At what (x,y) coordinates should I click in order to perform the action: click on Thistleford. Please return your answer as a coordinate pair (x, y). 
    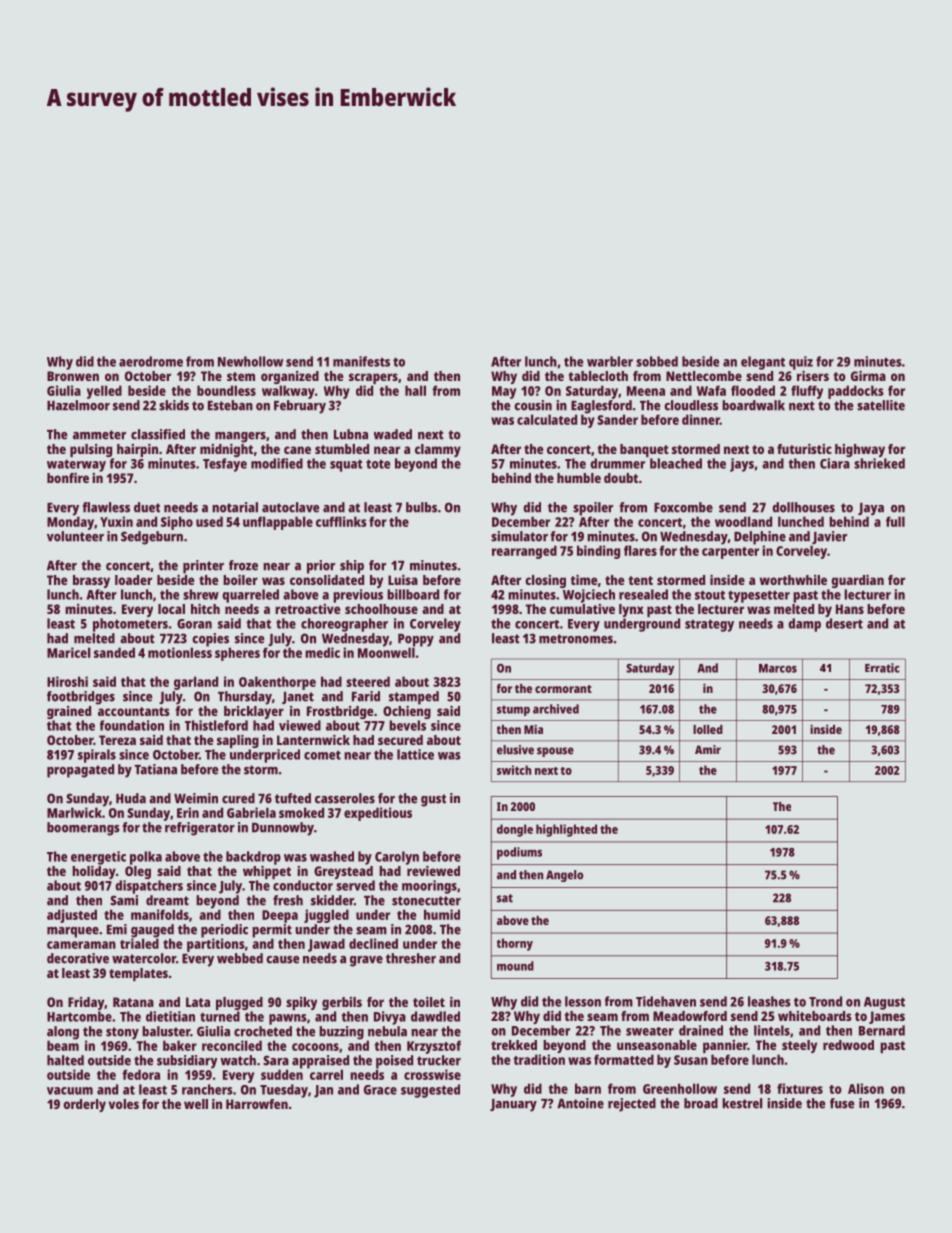
    Looking at the image, I should click on (216, 725).
